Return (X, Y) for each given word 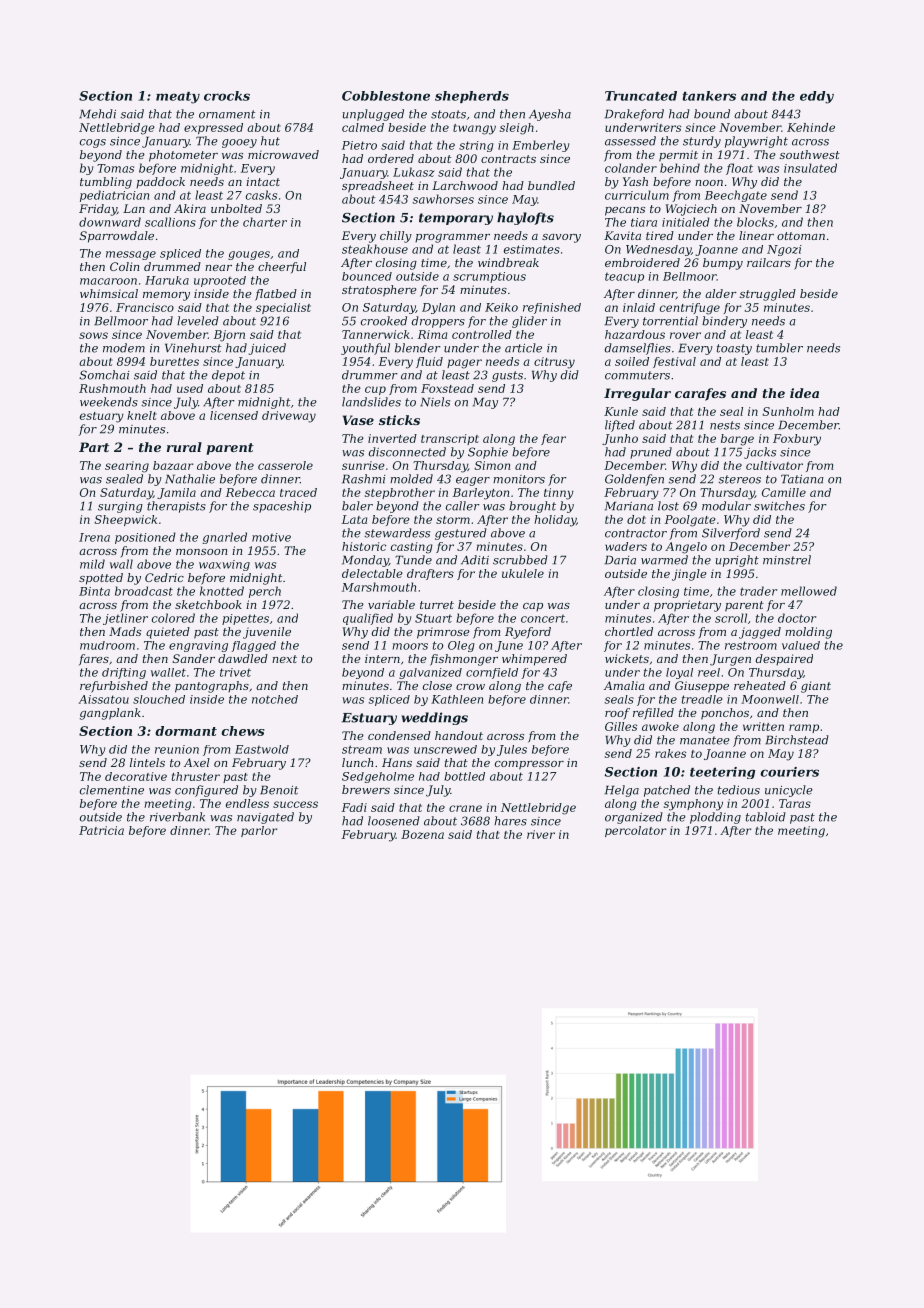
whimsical (109, 293)
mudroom (107, 645)
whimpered (534, 660)
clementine (112, 790)
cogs (93, 143)
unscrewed (445, 749)
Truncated (641, 96)
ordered (391, 158)
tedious (739, 790)
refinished (552, 308)
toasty (734, 349)
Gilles (621, 726)
